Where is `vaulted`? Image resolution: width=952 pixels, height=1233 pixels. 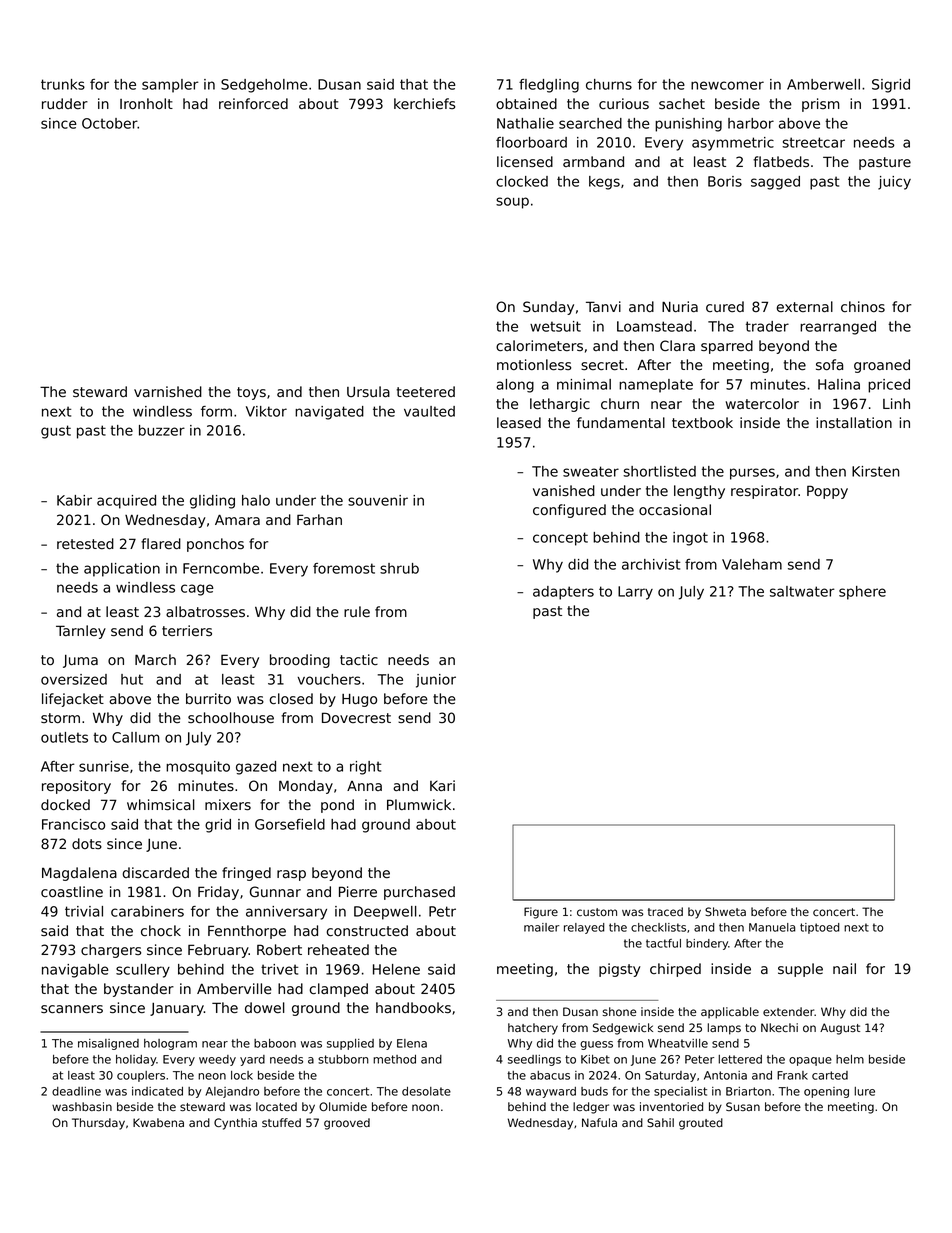 vaulted is located at coordinates (429, 411).
